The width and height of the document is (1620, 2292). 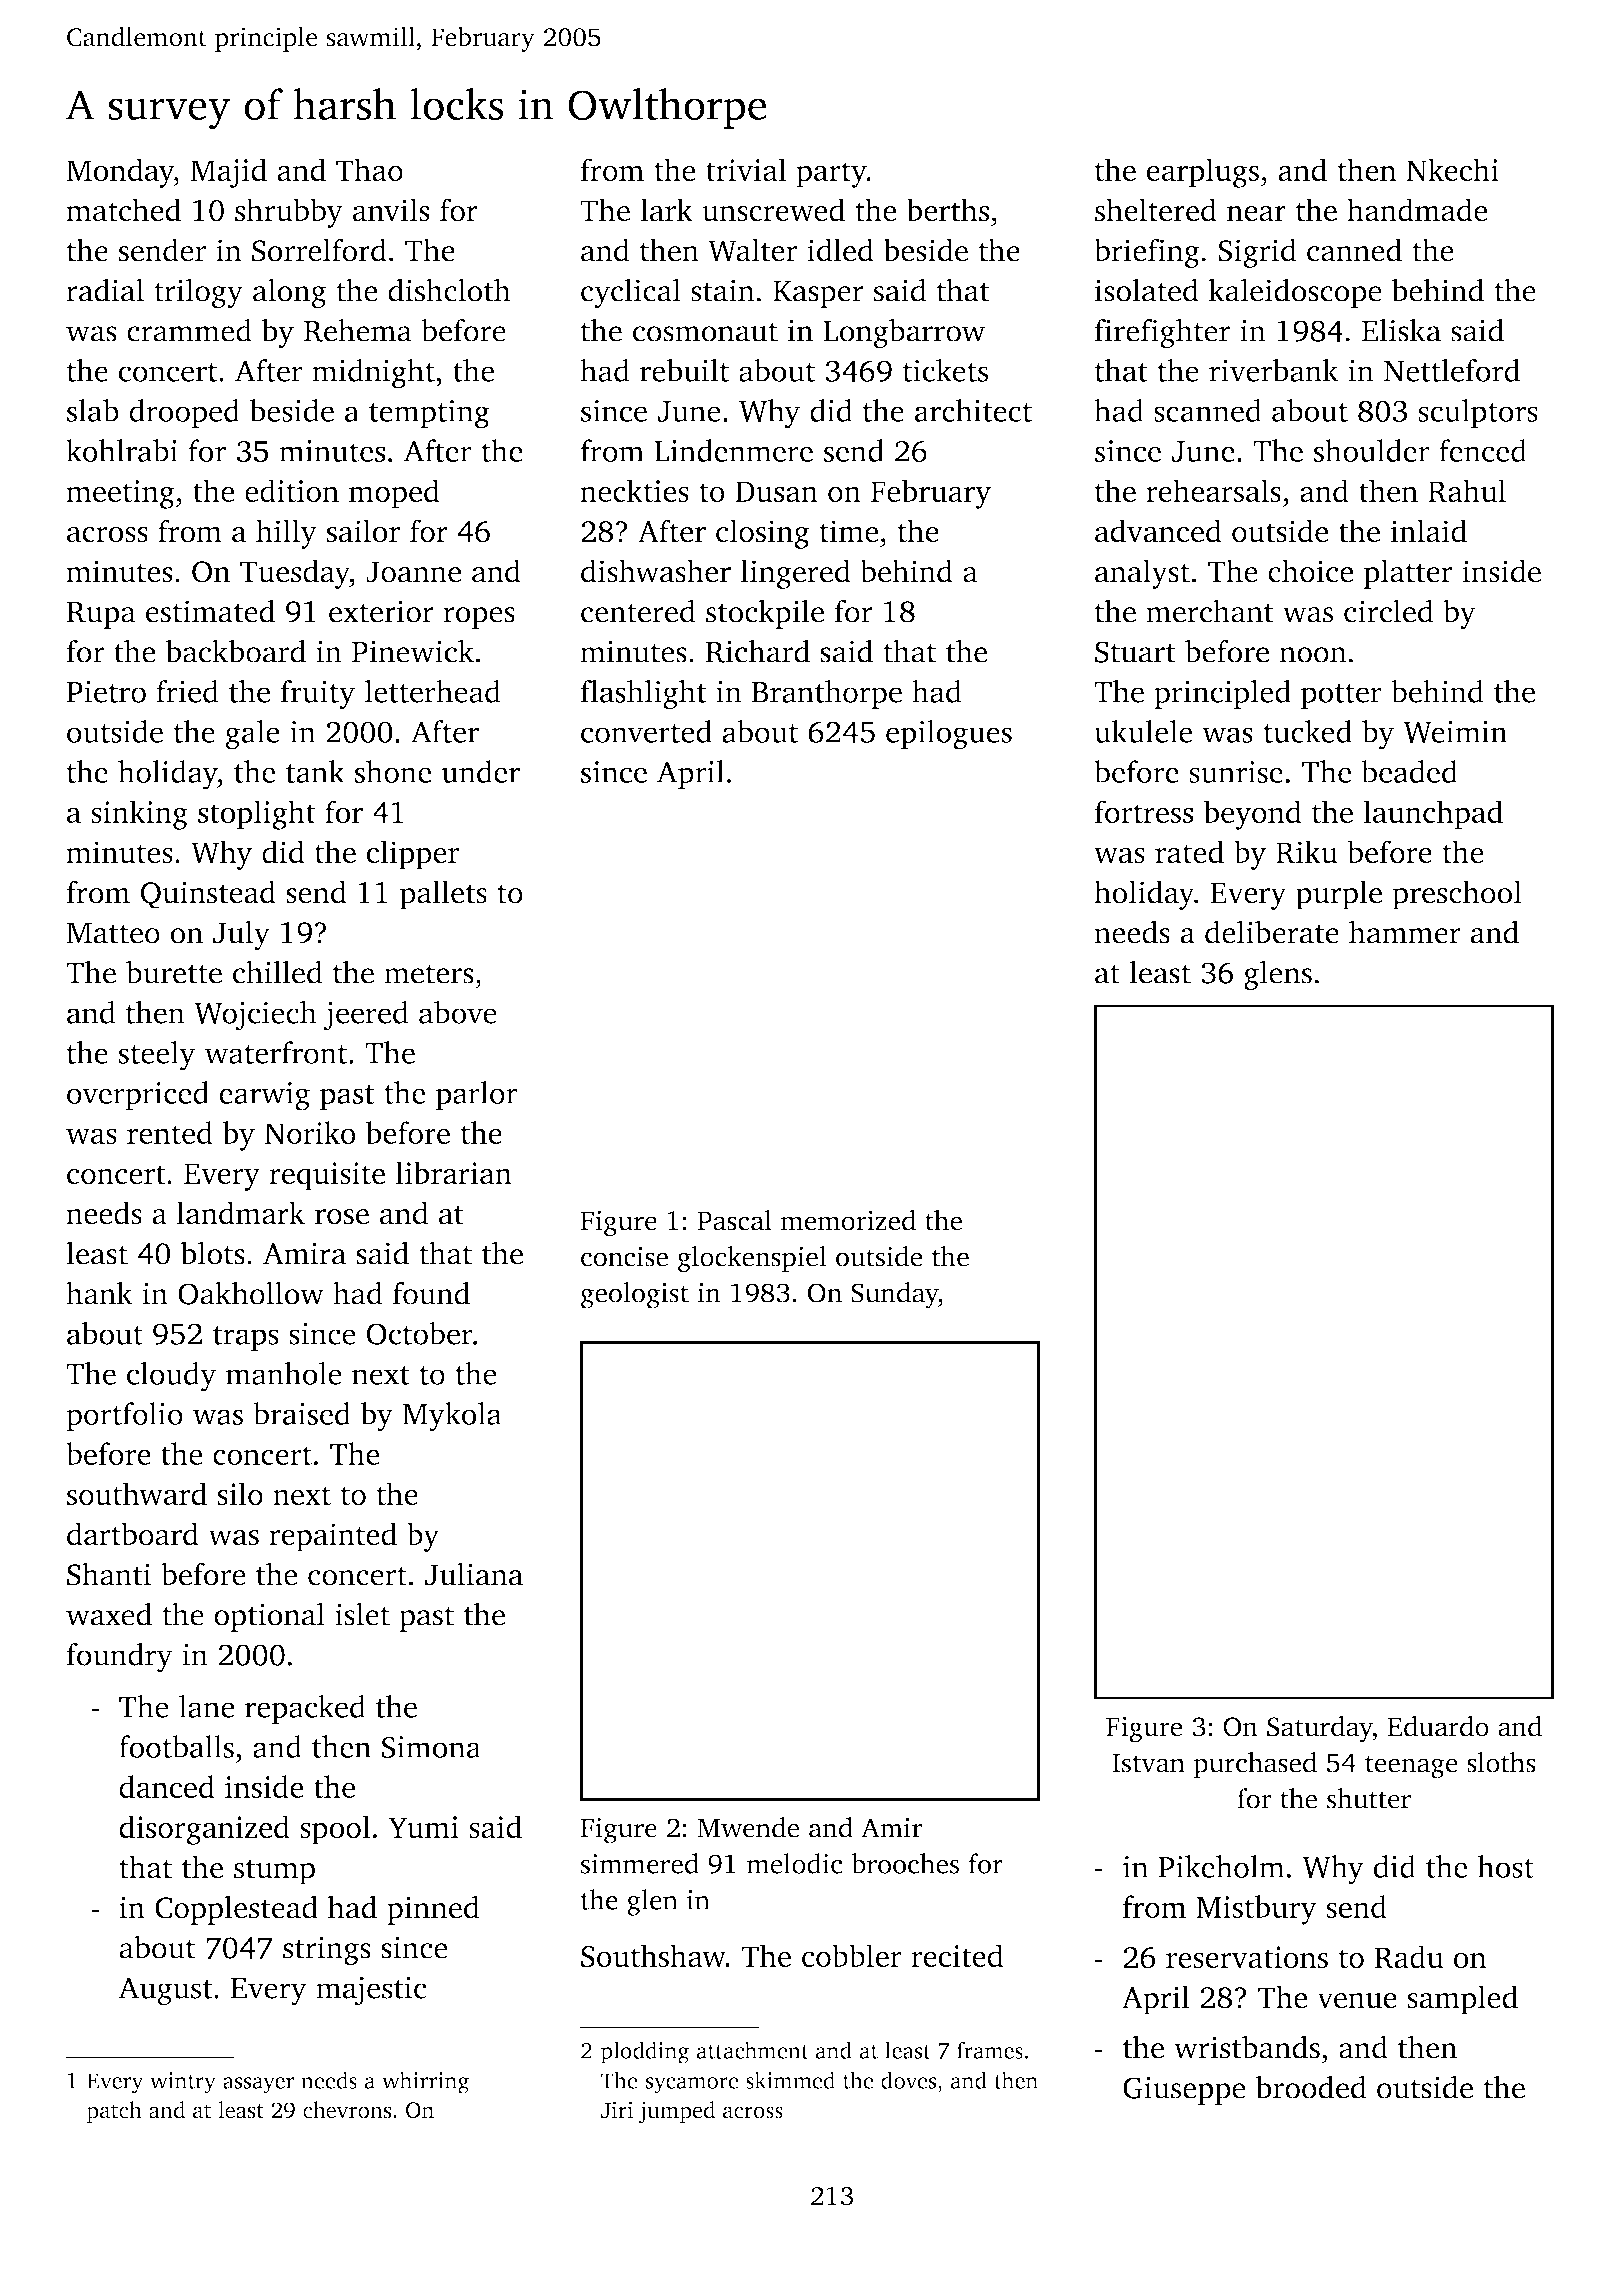 I want to click on rebuilt, so click(x=684, y=370).
